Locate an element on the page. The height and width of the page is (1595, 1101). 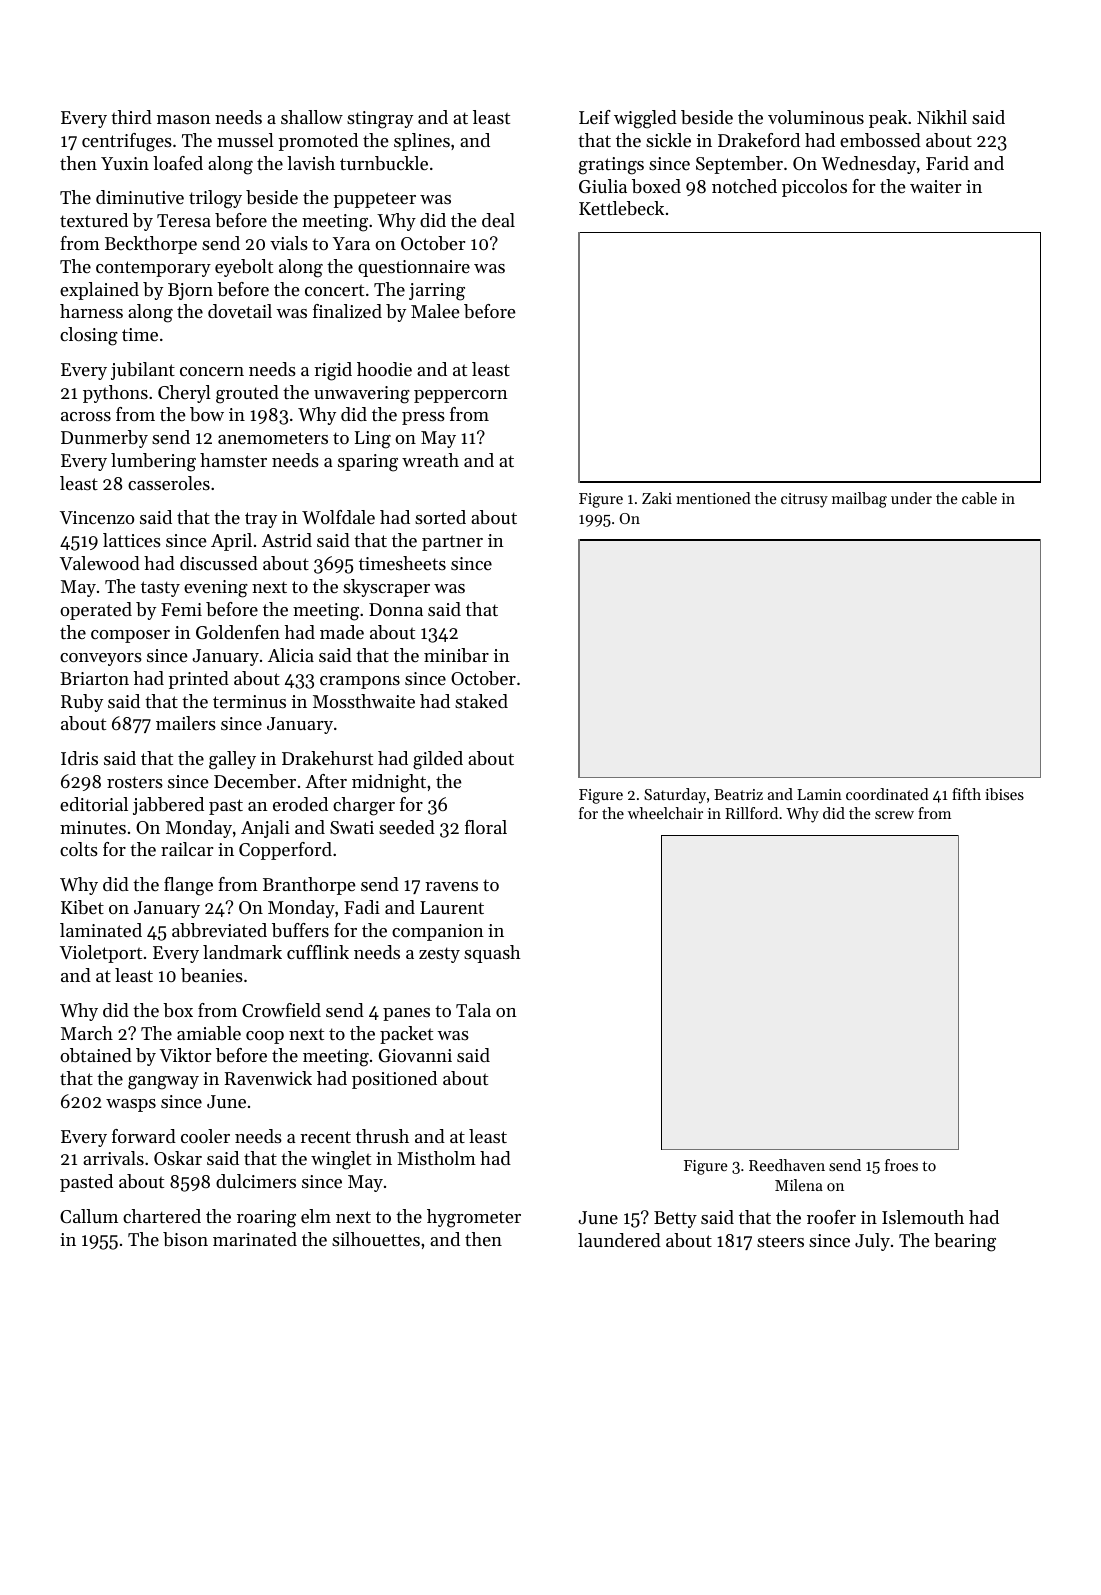
mason is located at coordinates (184, 119).
